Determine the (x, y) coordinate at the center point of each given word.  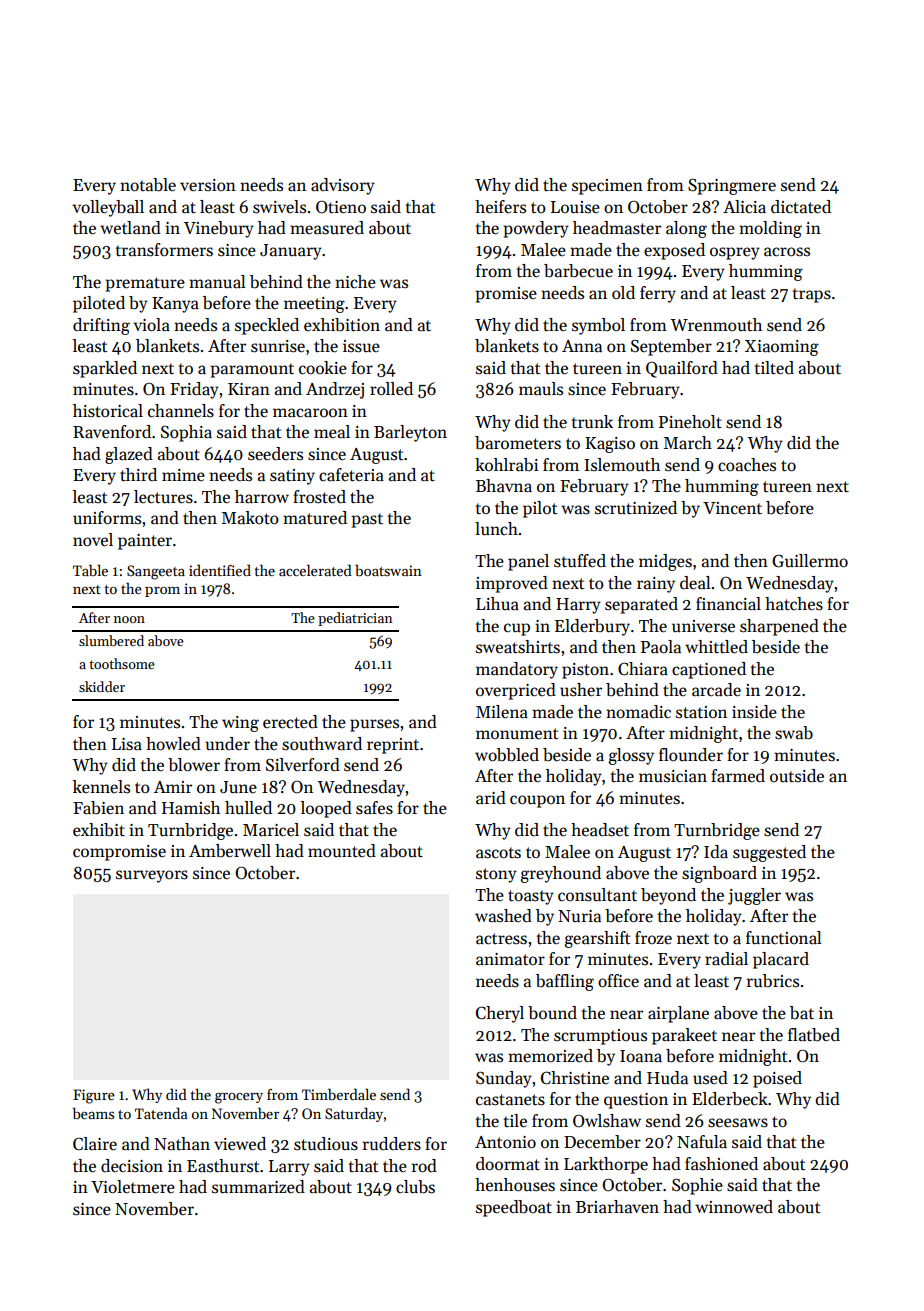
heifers (500, 207)
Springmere (732, 186)
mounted (342, 851)
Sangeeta (156, 572)
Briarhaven (617, 1207)
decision (132, 1166)
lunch (496, 529)
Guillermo (810, 561)
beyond (668, 896)
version (208, 185)
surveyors (152, 876)
